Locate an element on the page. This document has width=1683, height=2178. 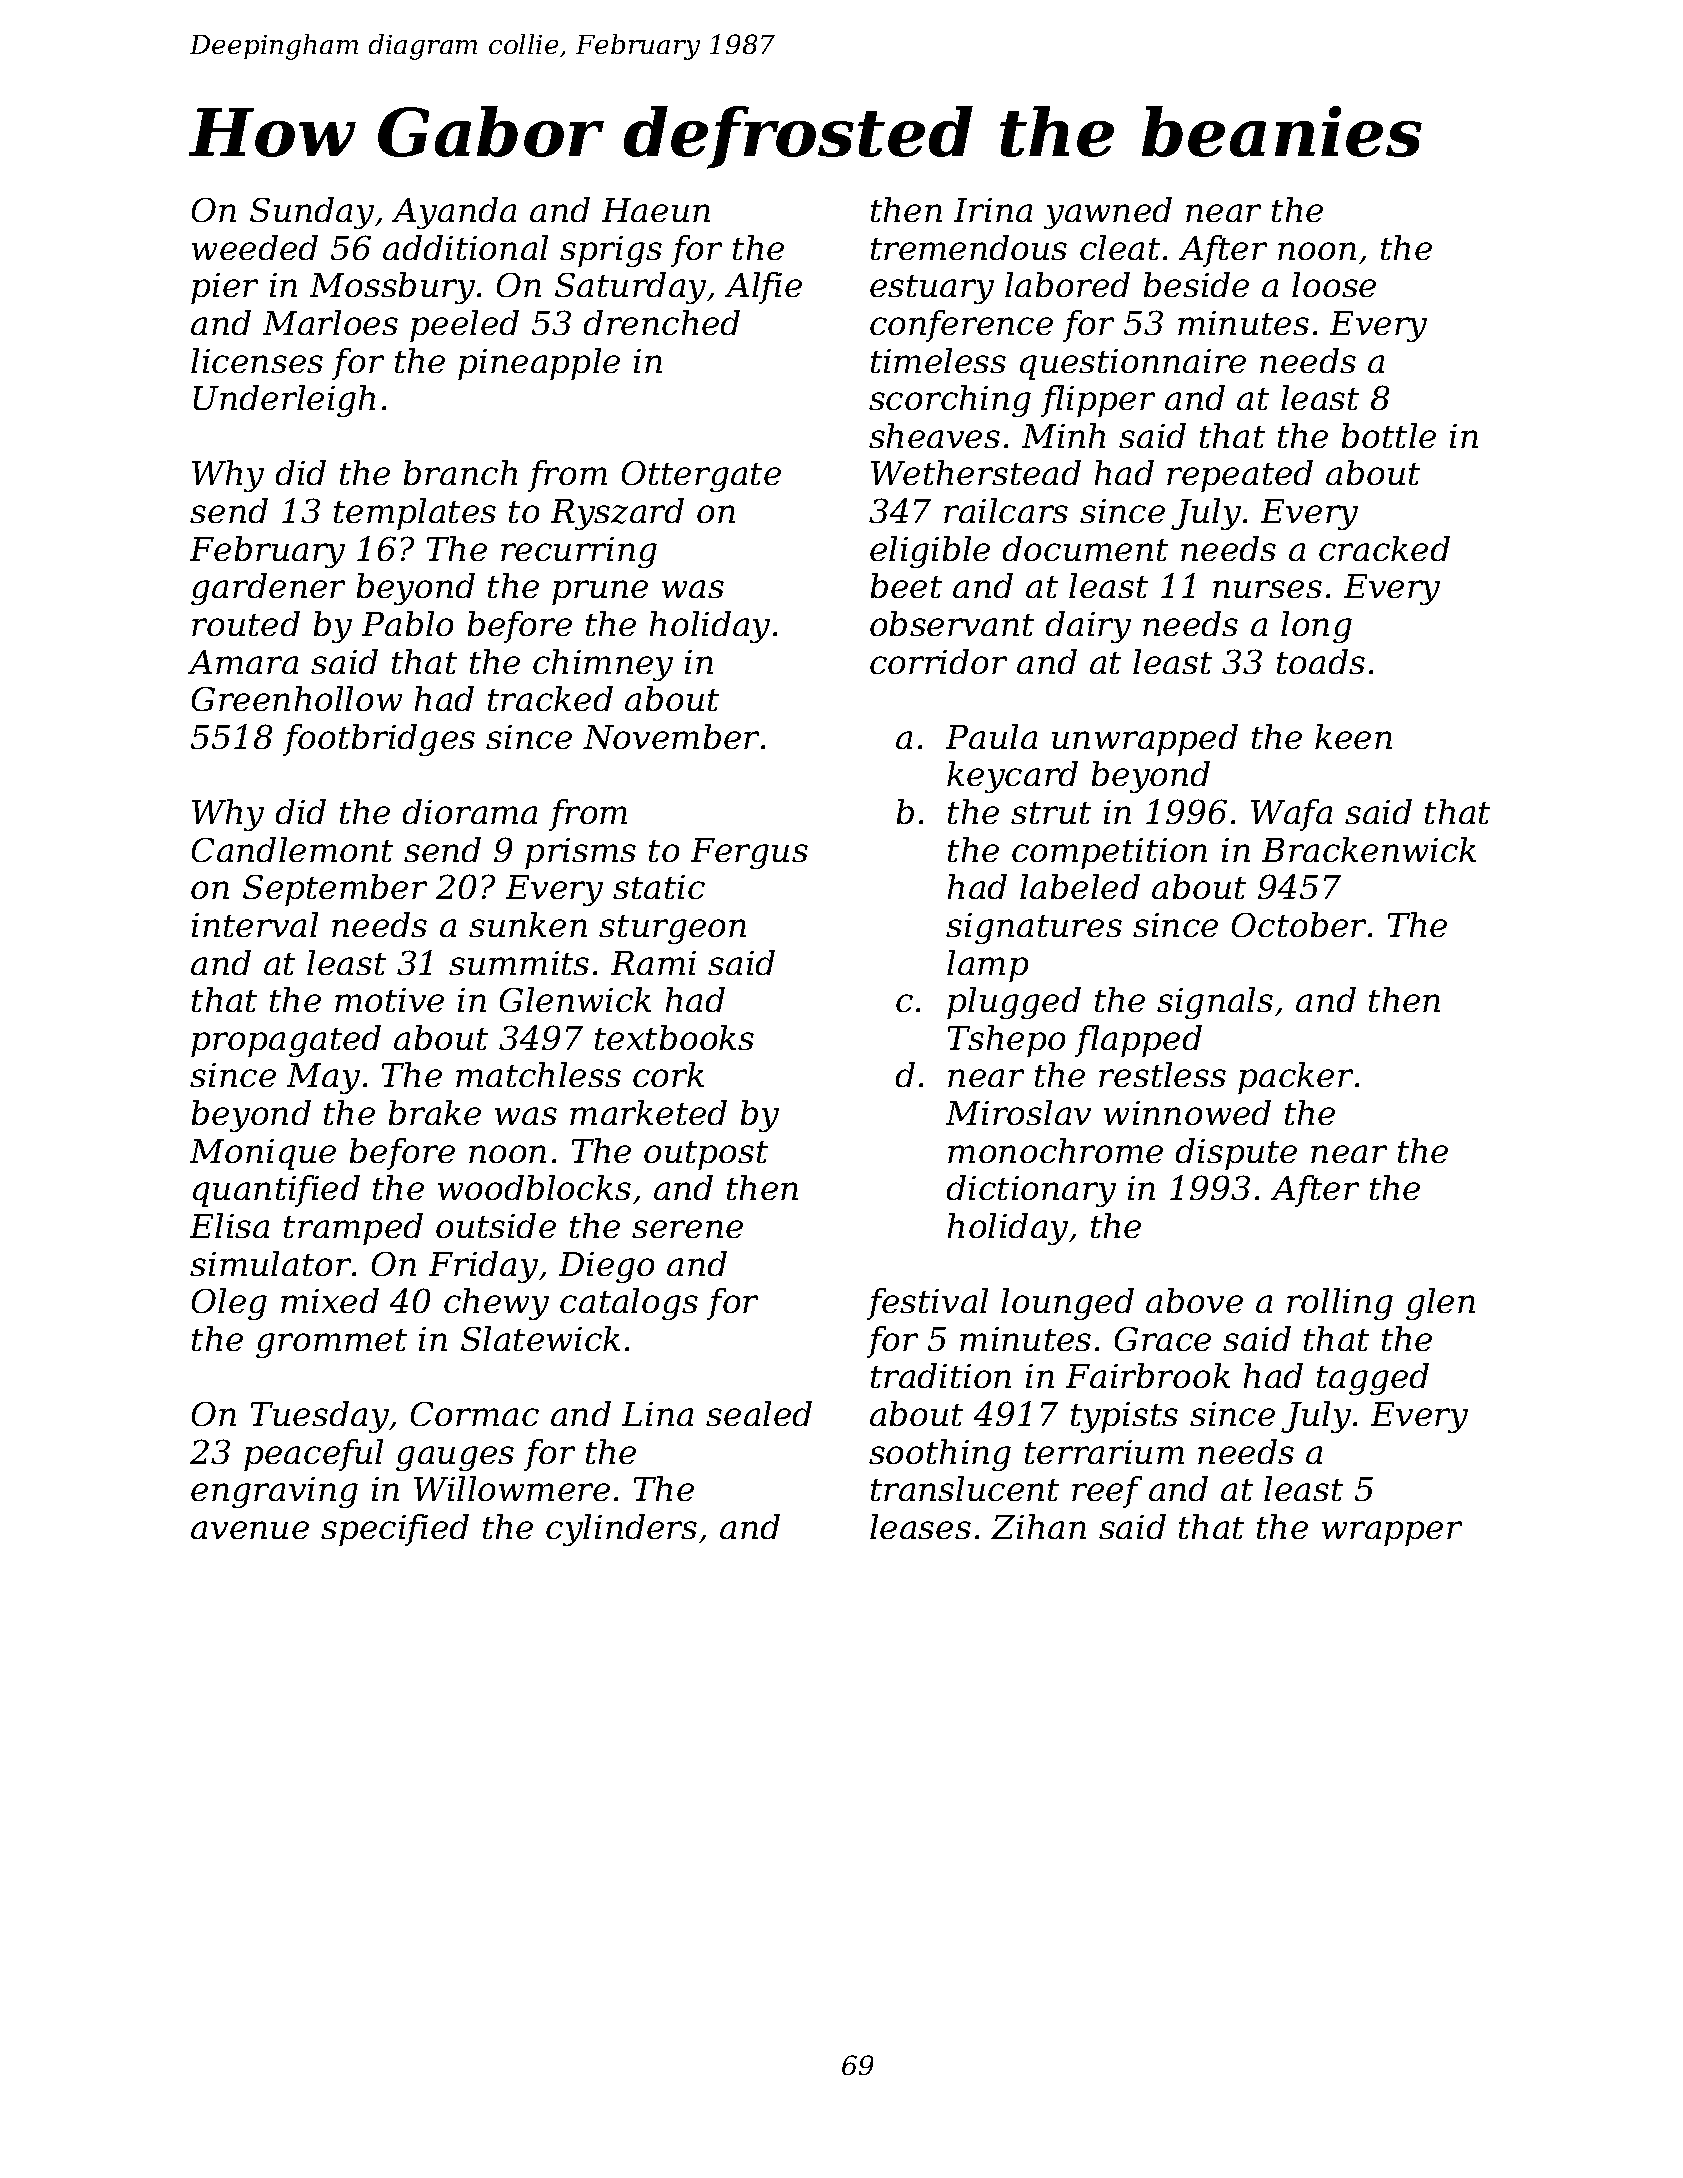
Rami is located at coordinates (653, 963).
